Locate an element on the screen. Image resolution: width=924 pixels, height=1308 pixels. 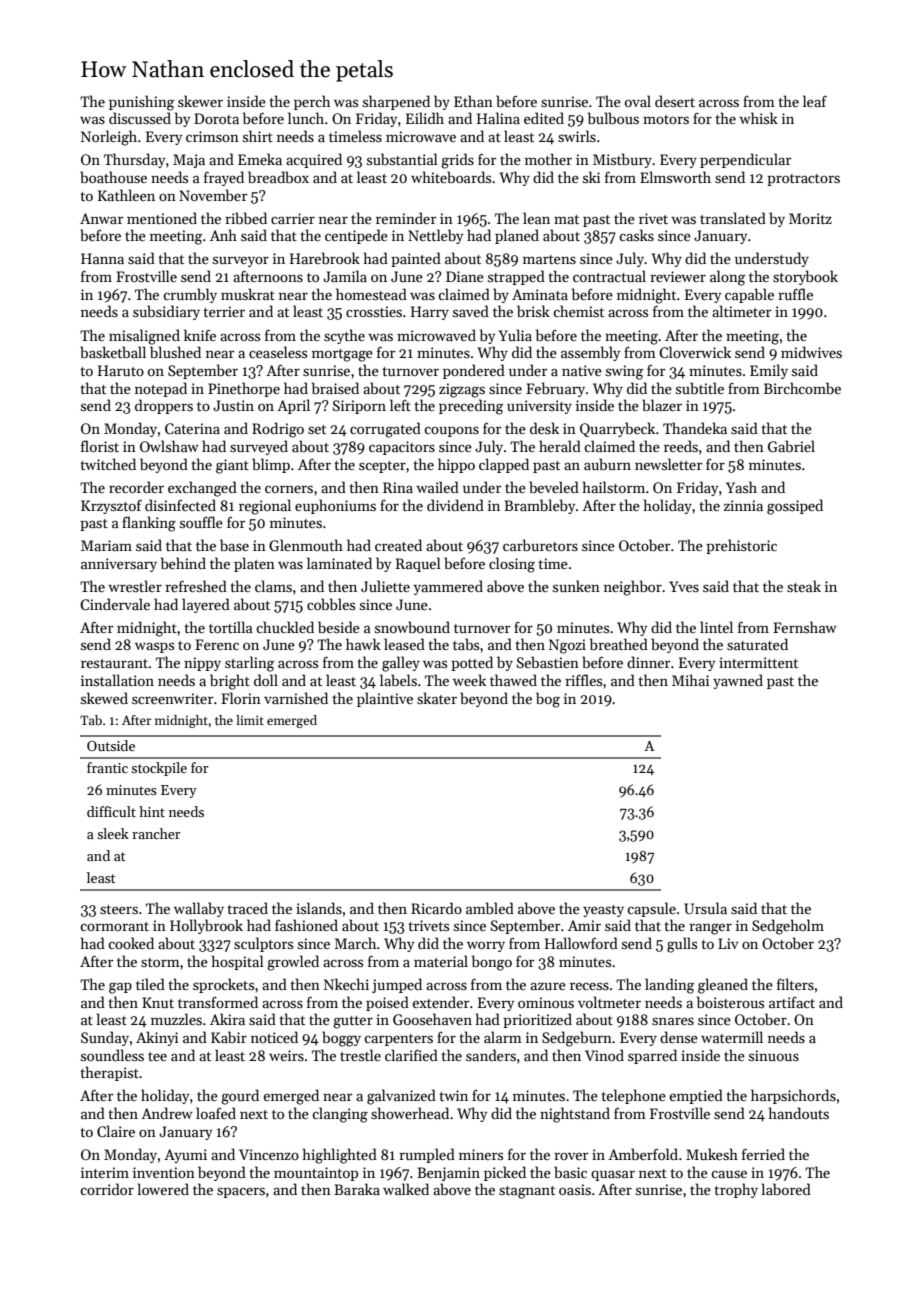
Knut is located at coordinates (158, 1002).
